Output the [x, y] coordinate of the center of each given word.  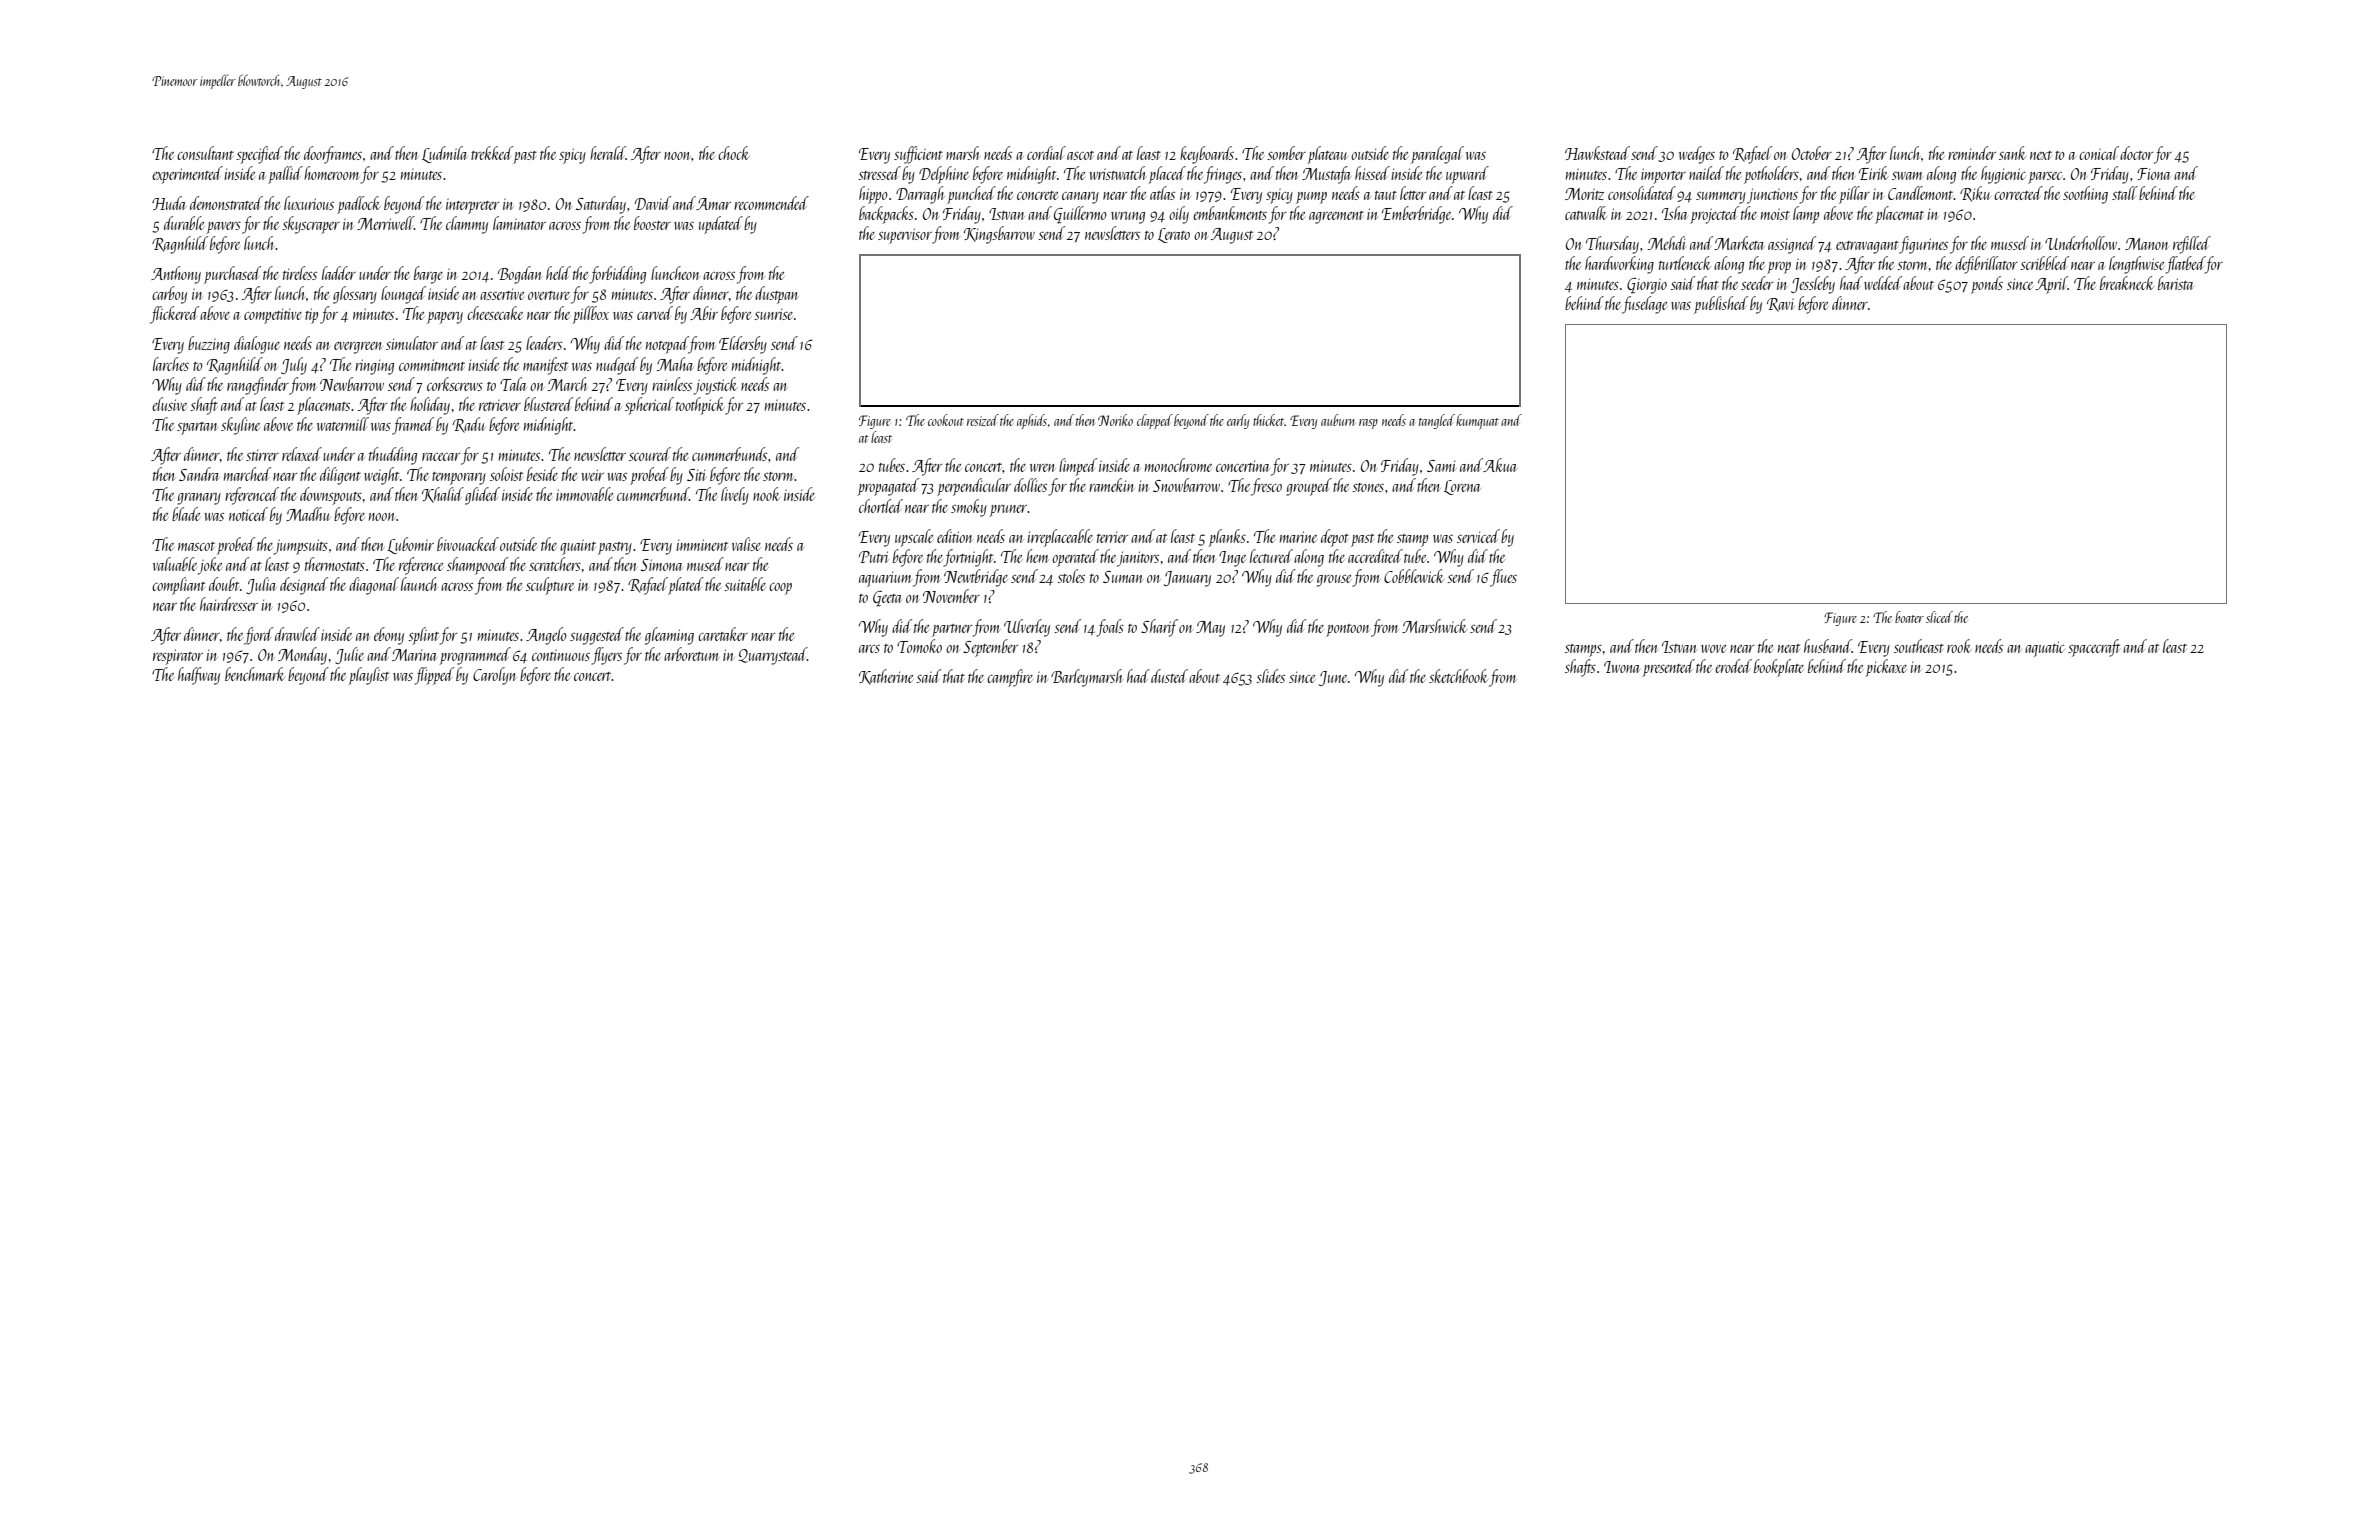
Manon [2146, 244]
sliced [1939, 617]
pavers [224, 228]
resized [983, 420]
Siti [696, 475]
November [951, 596]
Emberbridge [1416, 215]
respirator [178, 657]
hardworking [1619, 265]
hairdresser [229, 604]
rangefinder [258, 386]
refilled [2192, 245]
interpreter [472, 206]
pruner [1008, 511]
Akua [1500, 465]
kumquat [1477, 422]
